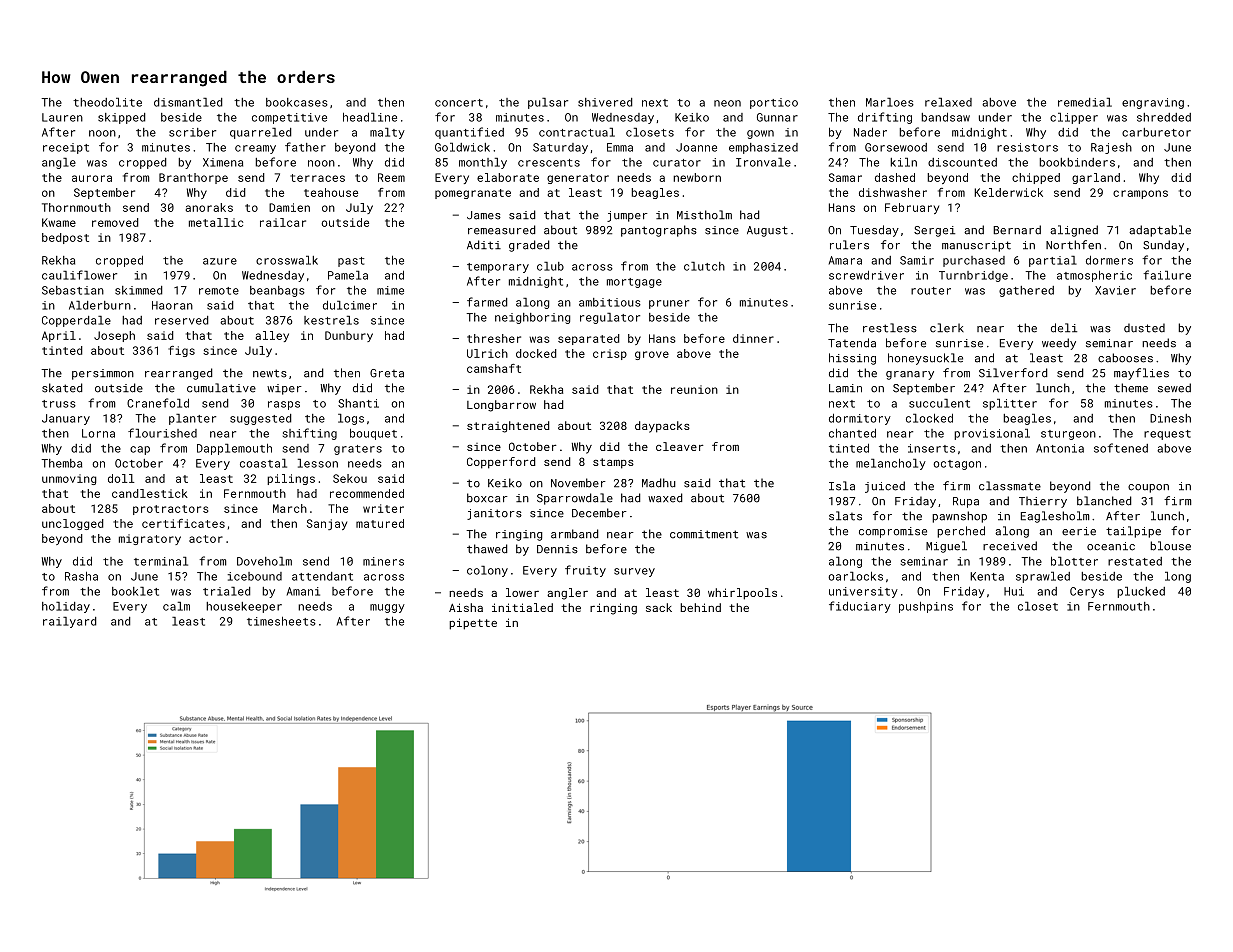 The width and height of the image is (1233, 952). Describe the element at coordinates (1167, 435) in the image. I see `request` at that location.
